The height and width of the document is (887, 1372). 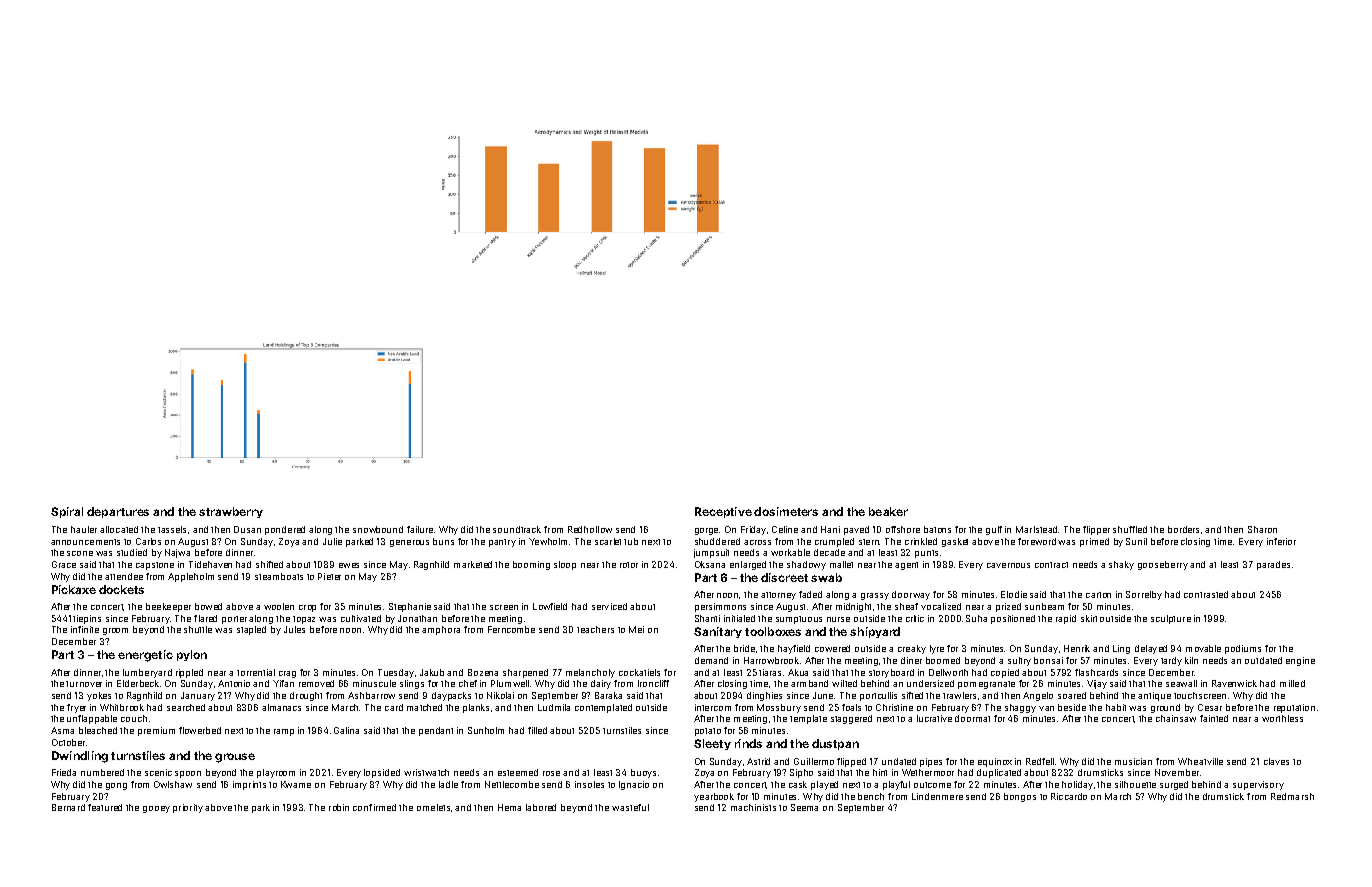 I want to click on potato, so click(x=708, y=732).
